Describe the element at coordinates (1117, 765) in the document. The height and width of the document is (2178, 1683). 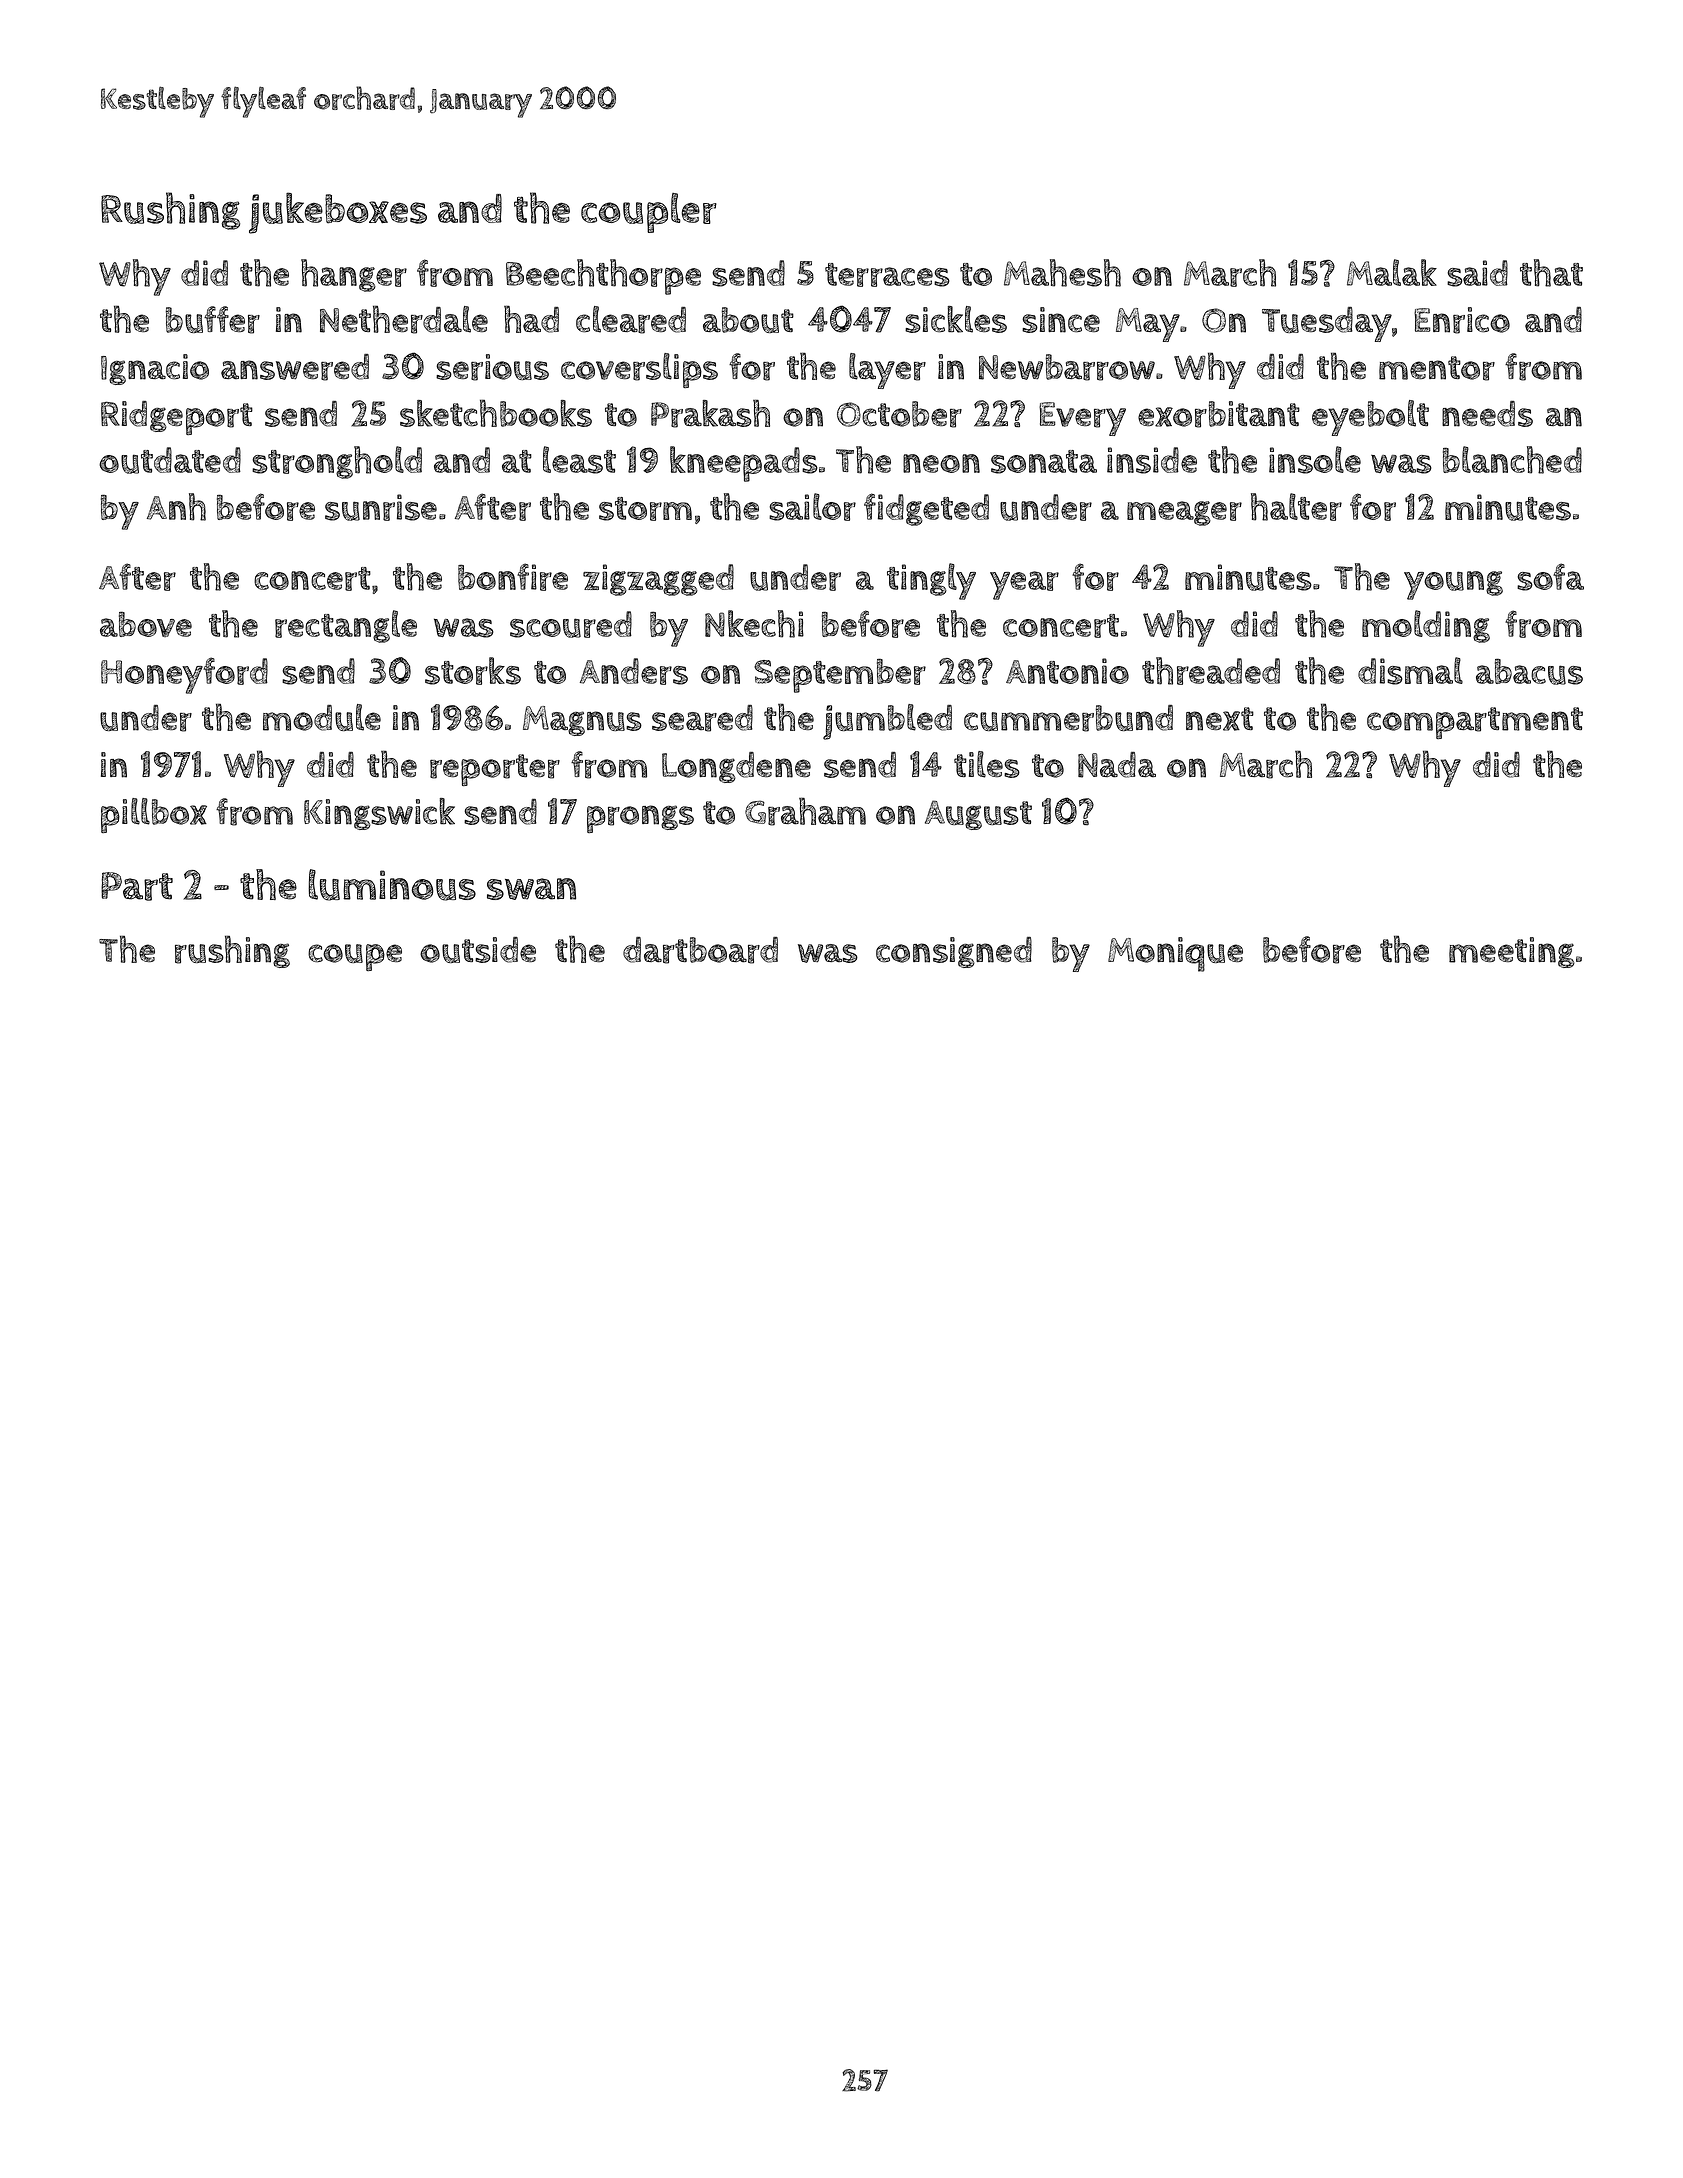
I see `Nada` at that location.
